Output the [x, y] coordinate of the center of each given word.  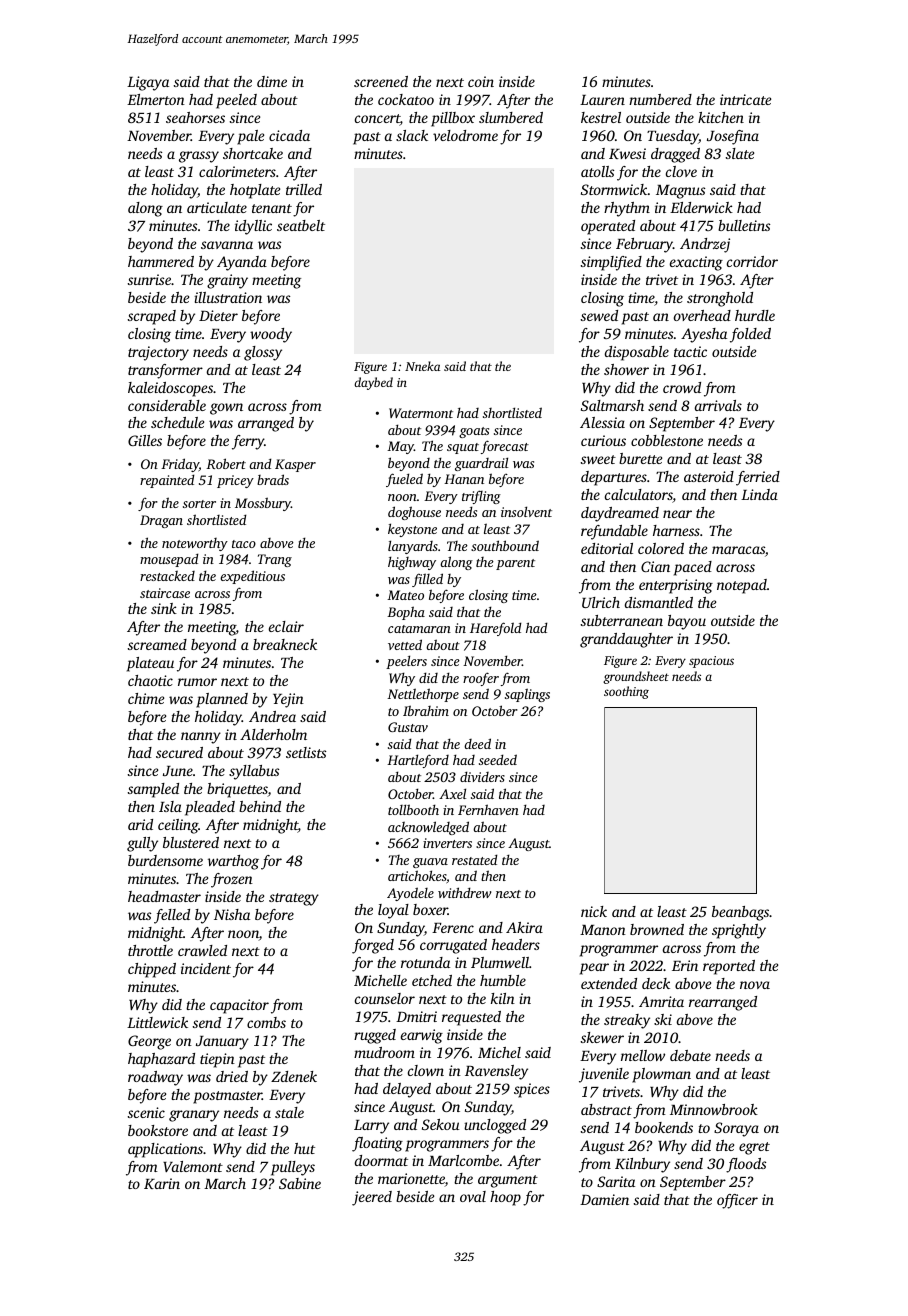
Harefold [496, 629]
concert [377, 120]
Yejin [288, 700]
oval [473, 1196]
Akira [524, 927]
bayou [687, 622]
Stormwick [614, 189]
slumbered [511, 117]
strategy [294, 899]
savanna [227, 245]
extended [609, 983]
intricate [745, 99]
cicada [289, 135]
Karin [162, 1183]
